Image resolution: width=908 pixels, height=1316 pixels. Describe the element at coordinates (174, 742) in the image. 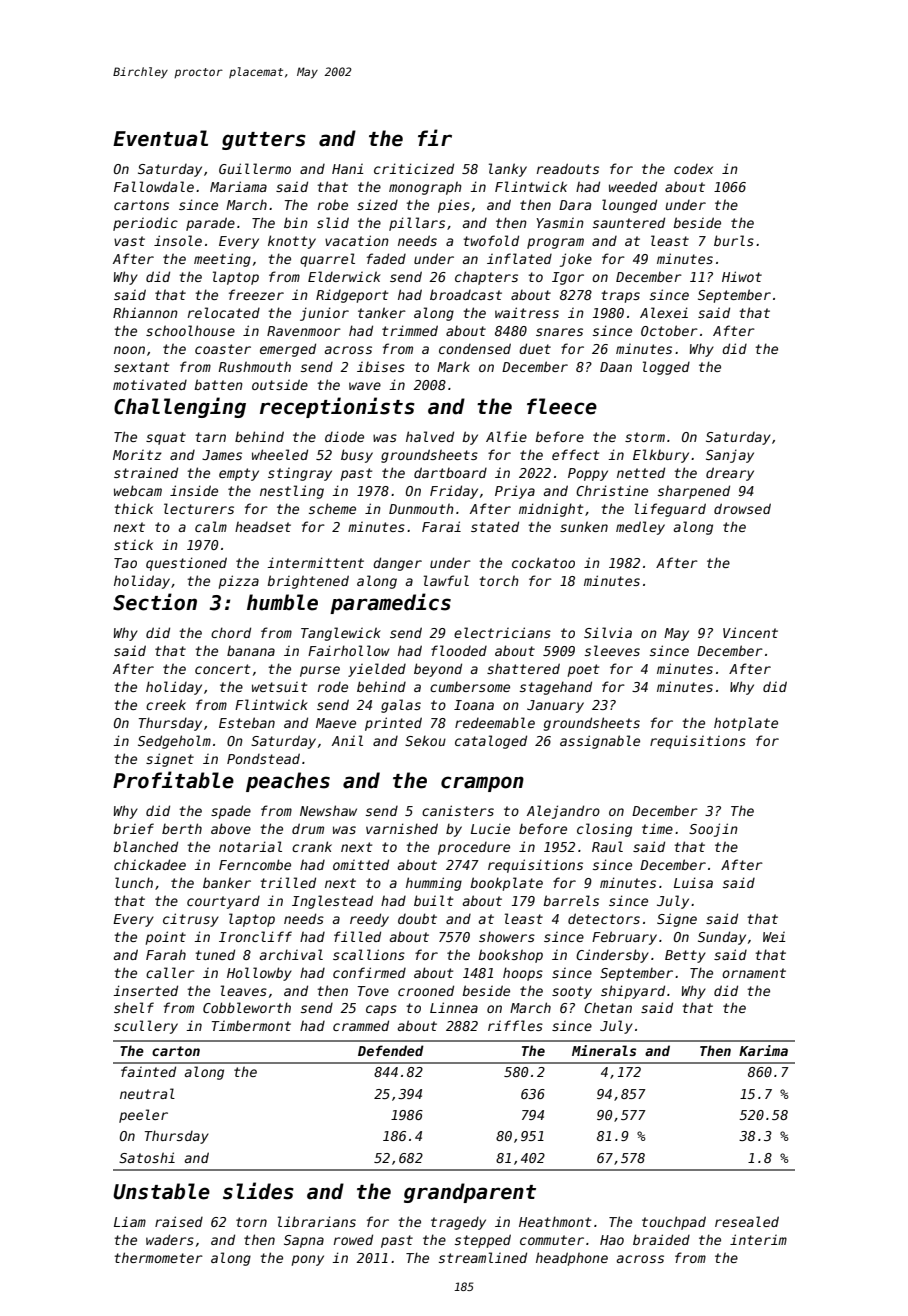

I see `Sedgeholm` at that location.
